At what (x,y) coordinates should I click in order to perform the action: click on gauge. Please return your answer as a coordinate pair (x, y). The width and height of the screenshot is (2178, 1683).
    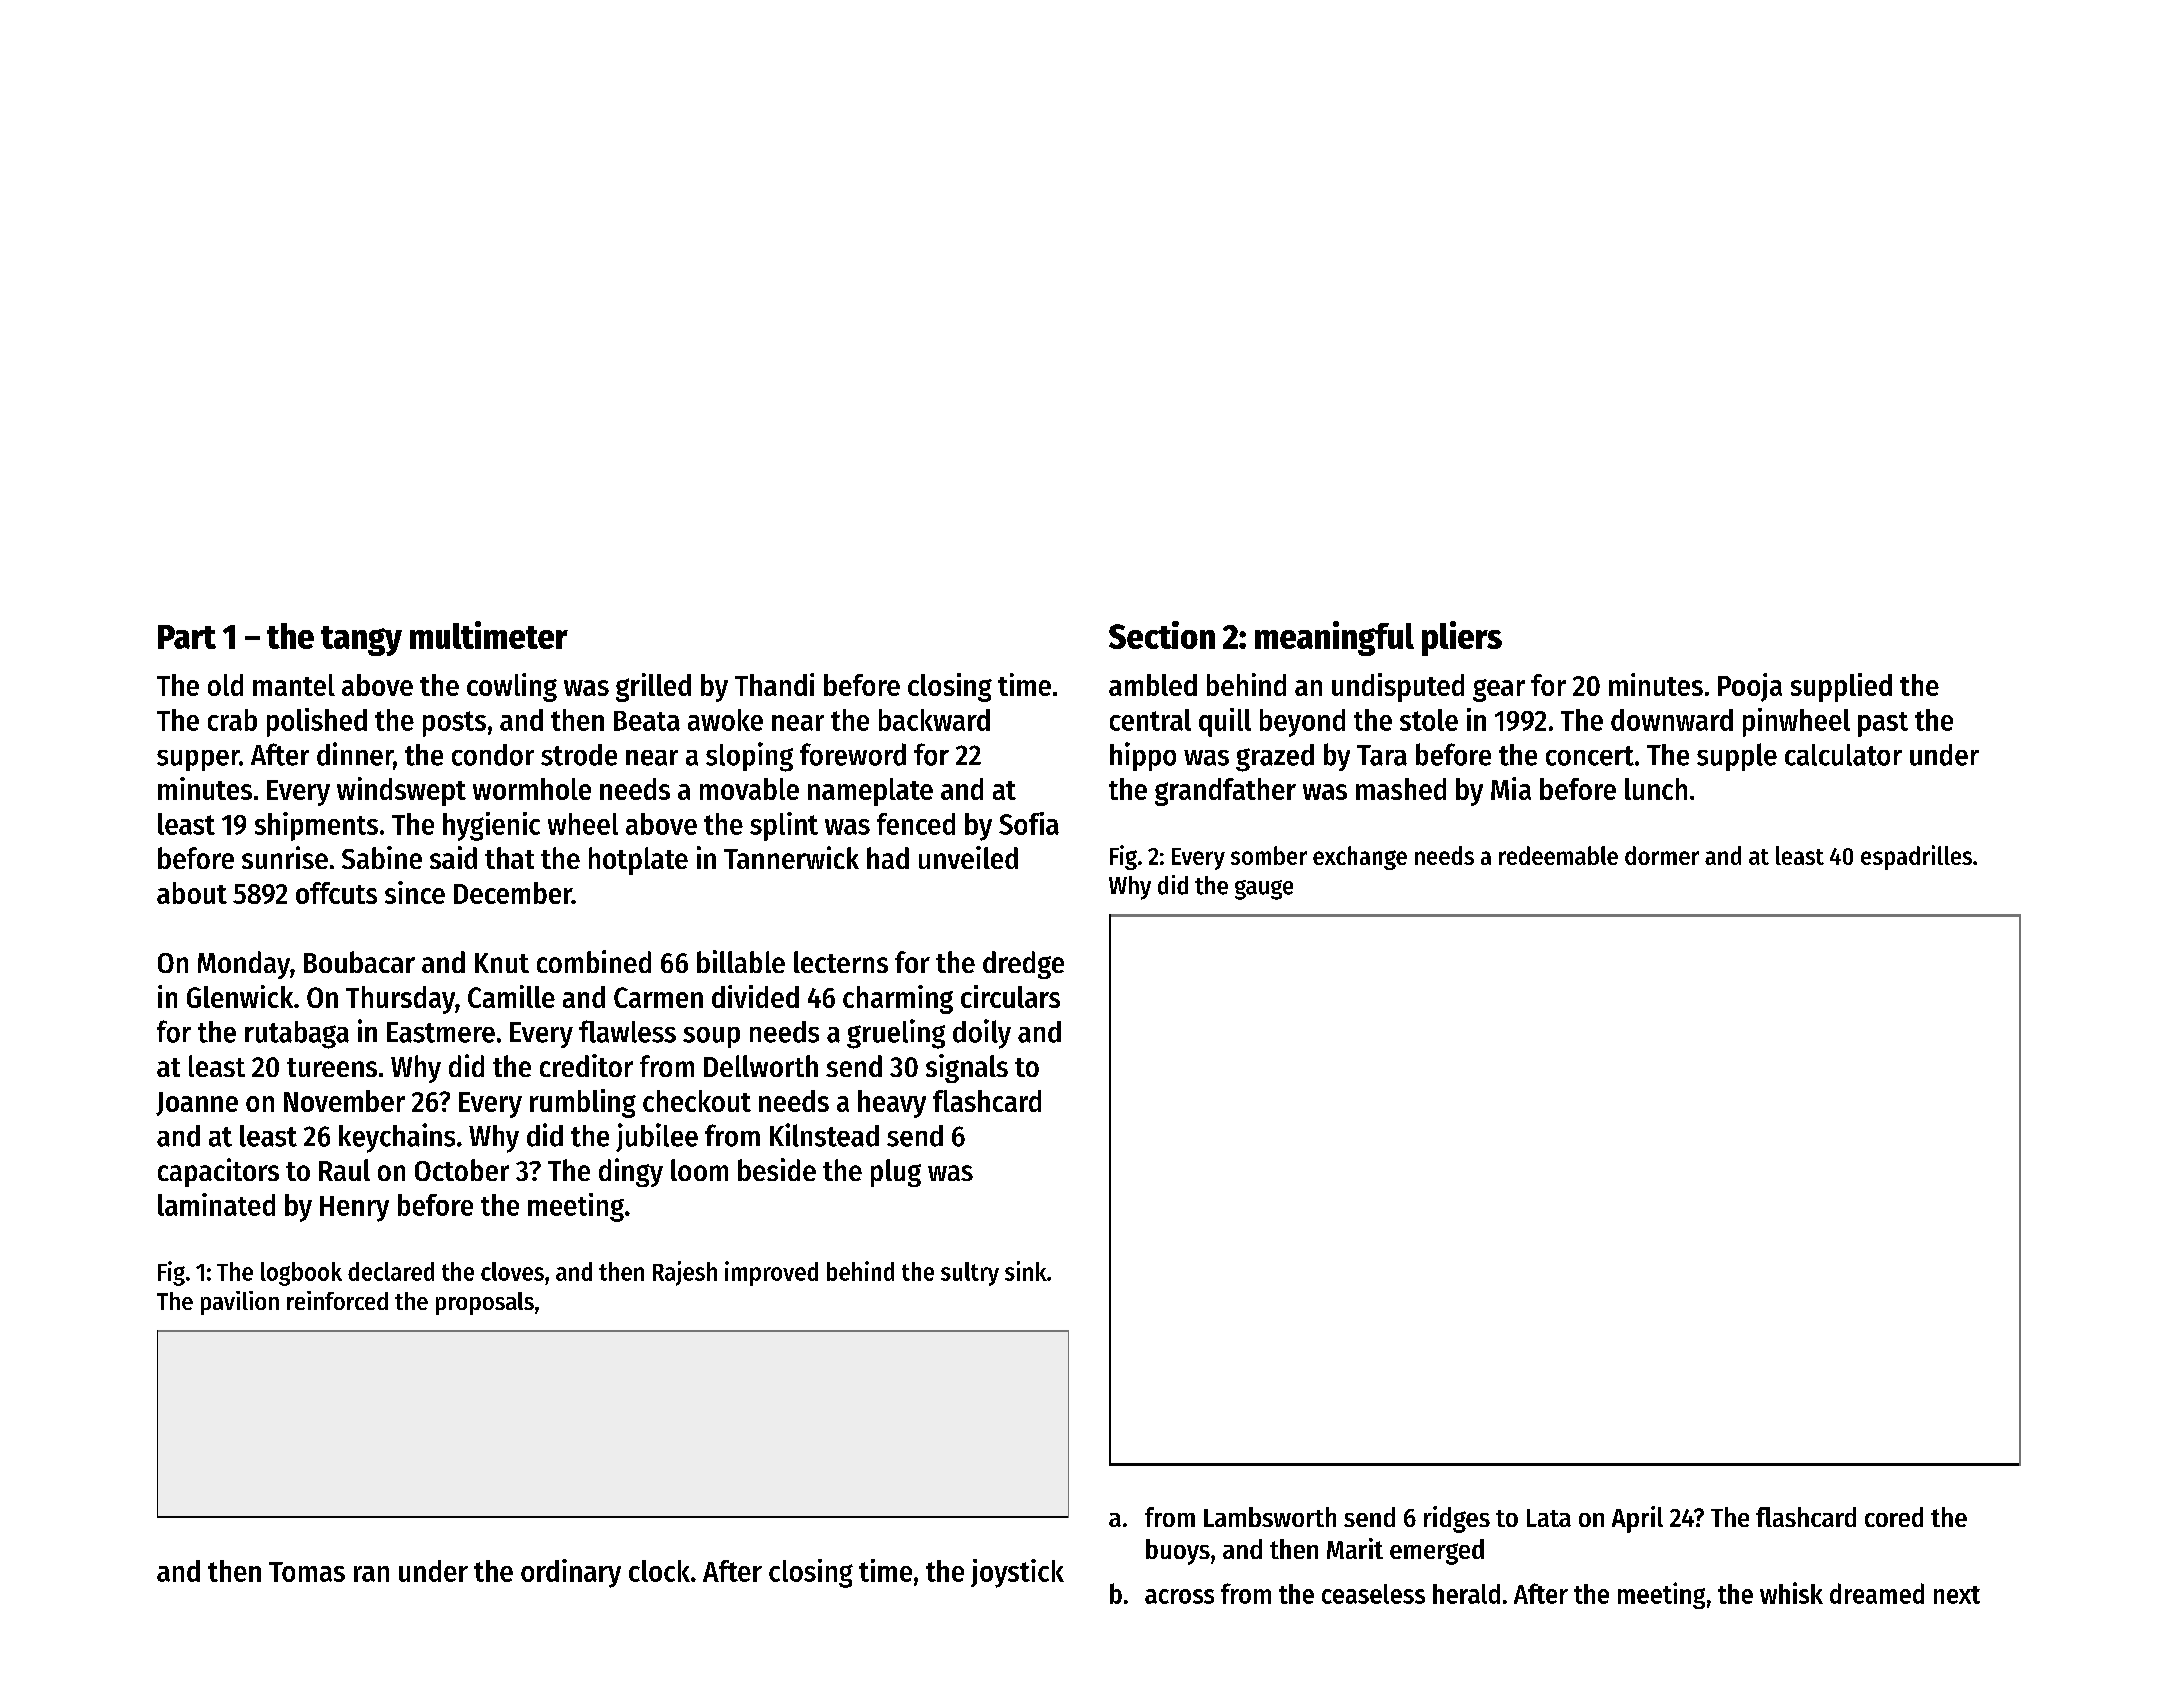
    Looking at the image, I should click on (1264, 890).
